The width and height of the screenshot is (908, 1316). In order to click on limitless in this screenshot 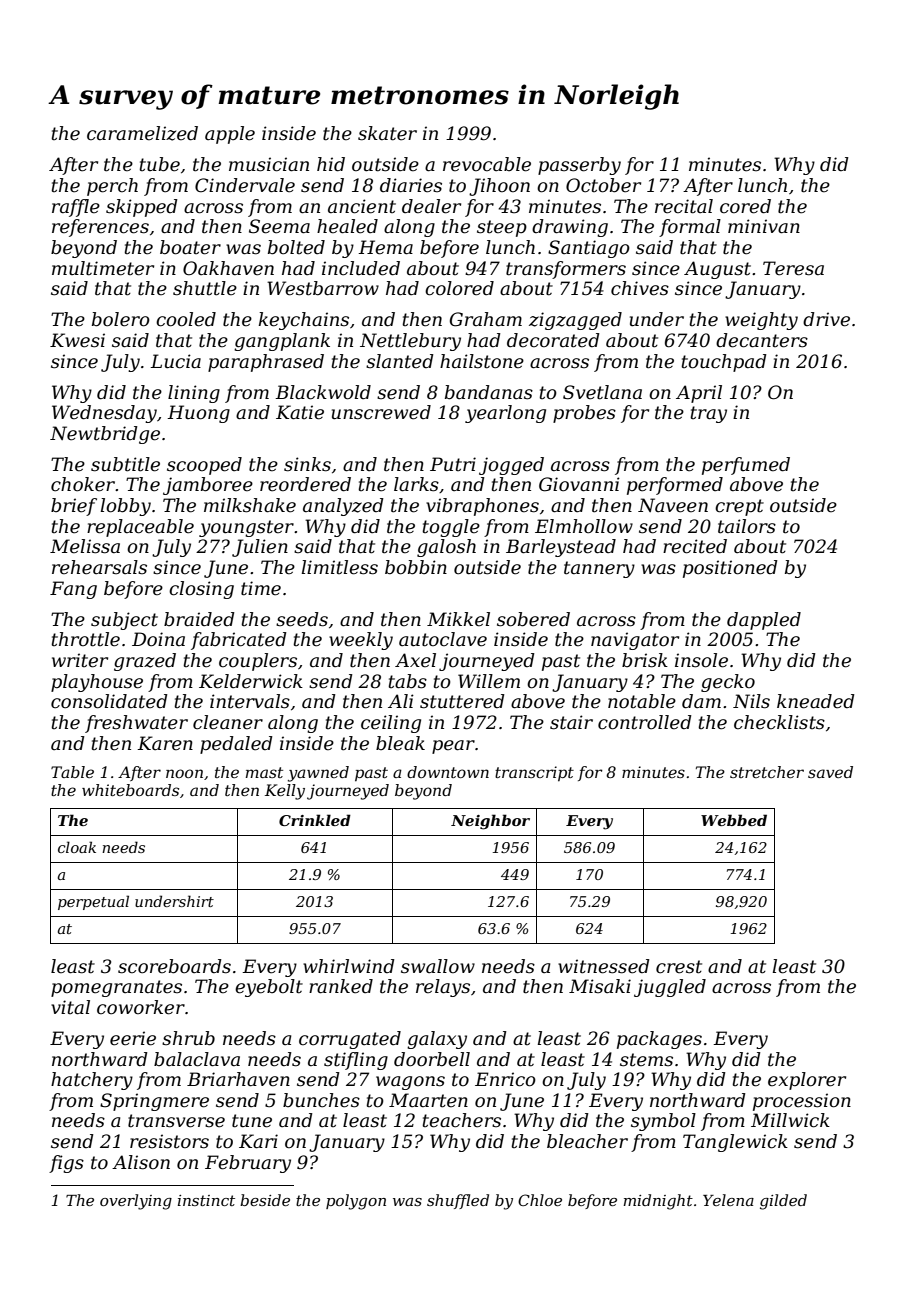, I will do `click(340, 567)`.
